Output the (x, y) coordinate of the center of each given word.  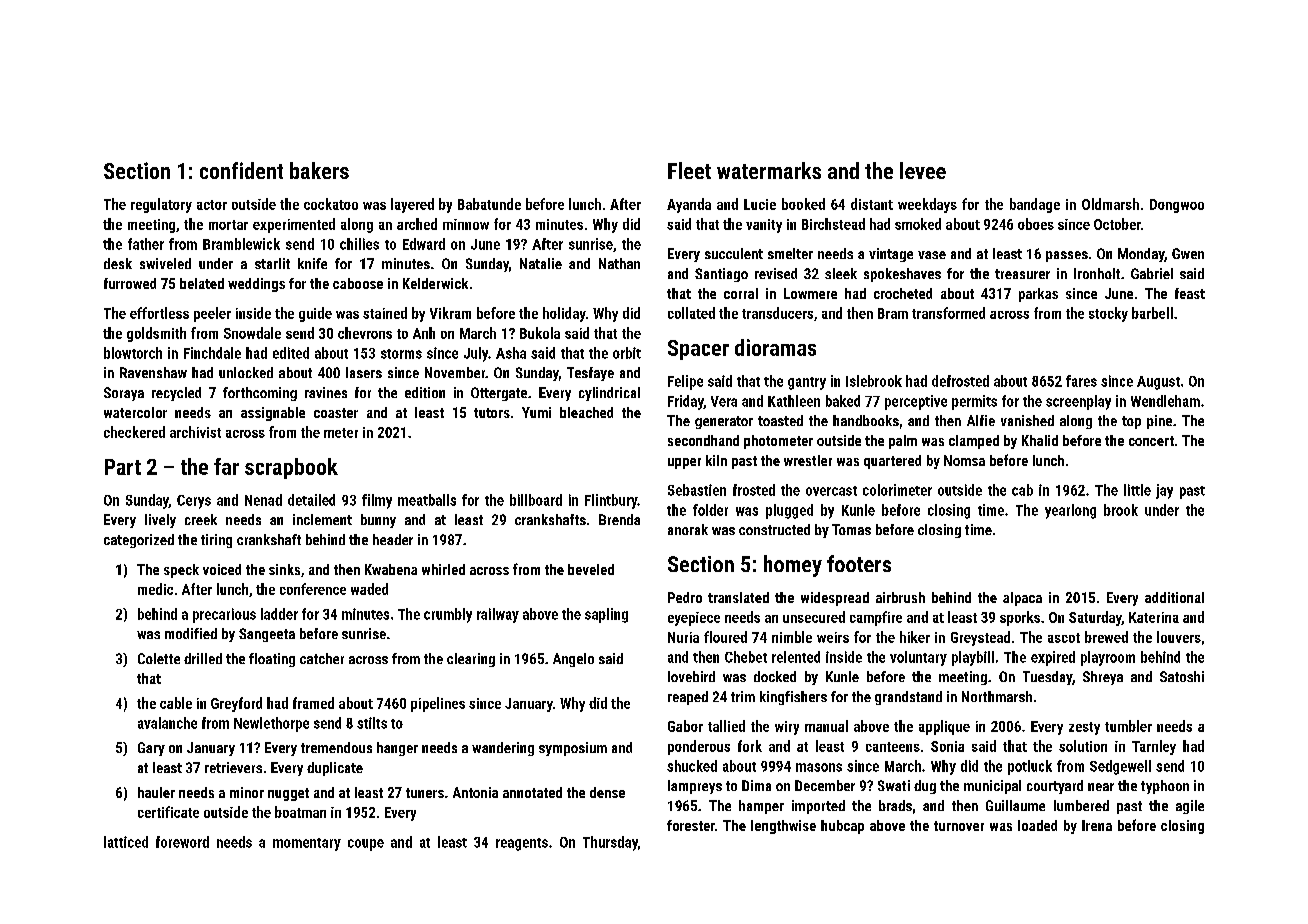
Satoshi (1182, 676)
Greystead (980, 638)
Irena (1097, 825)
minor (247, 792)
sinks (284, 569)
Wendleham (1165, 401)
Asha (511, 353)
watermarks (769, 170)
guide (315, 314)
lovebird (691, 676)
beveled (591, 569)
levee (923, 170)
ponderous (699, 747)
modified (191, 633)
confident (241, 170)
